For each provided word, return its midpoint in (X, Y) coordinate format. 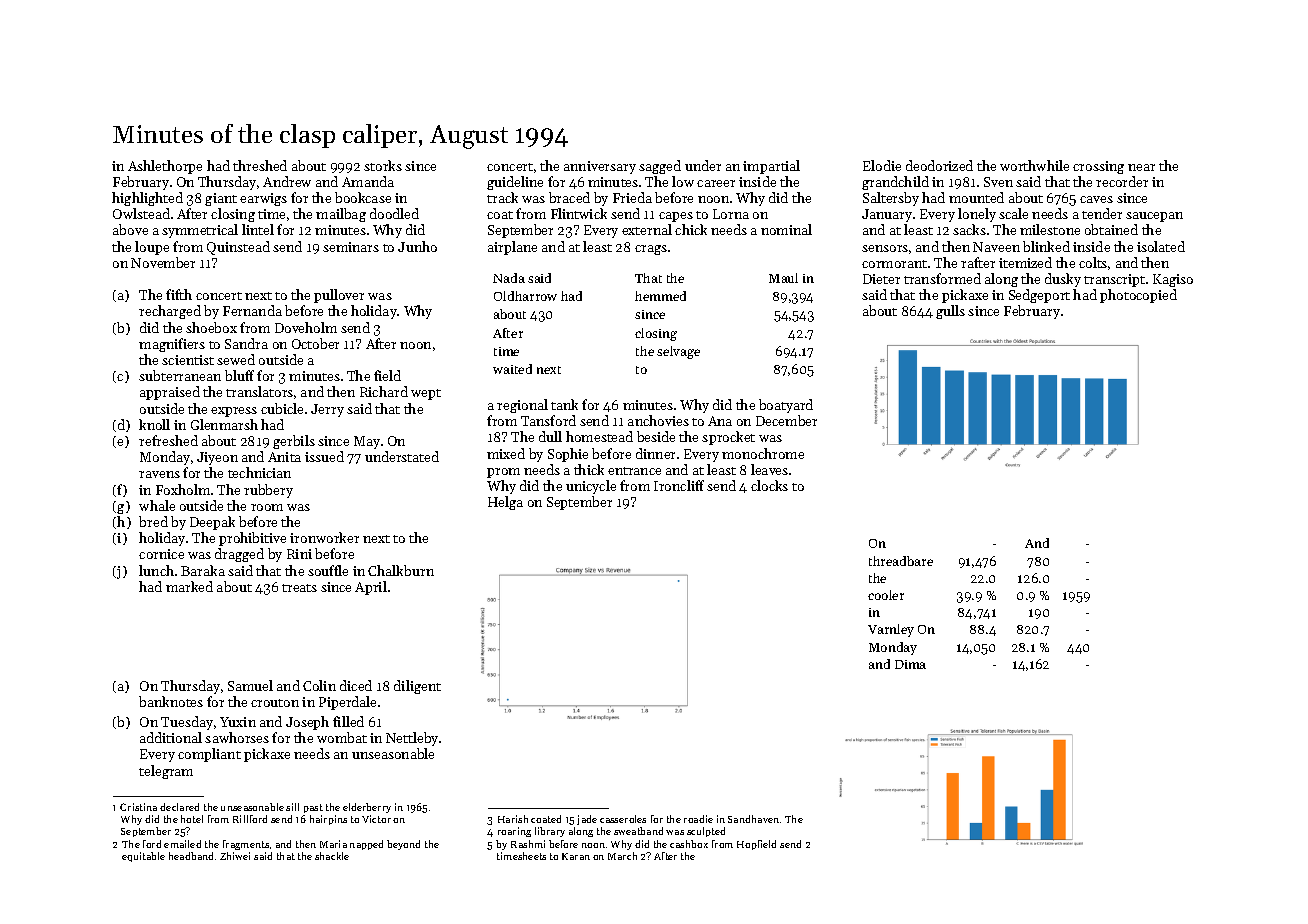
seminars (351, 247)
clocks (769, 485)
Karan (576, 856)
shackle (332, 856)
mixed (506, 453)
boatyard (786, 406)
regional (522, 406)
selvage (678, 352)
